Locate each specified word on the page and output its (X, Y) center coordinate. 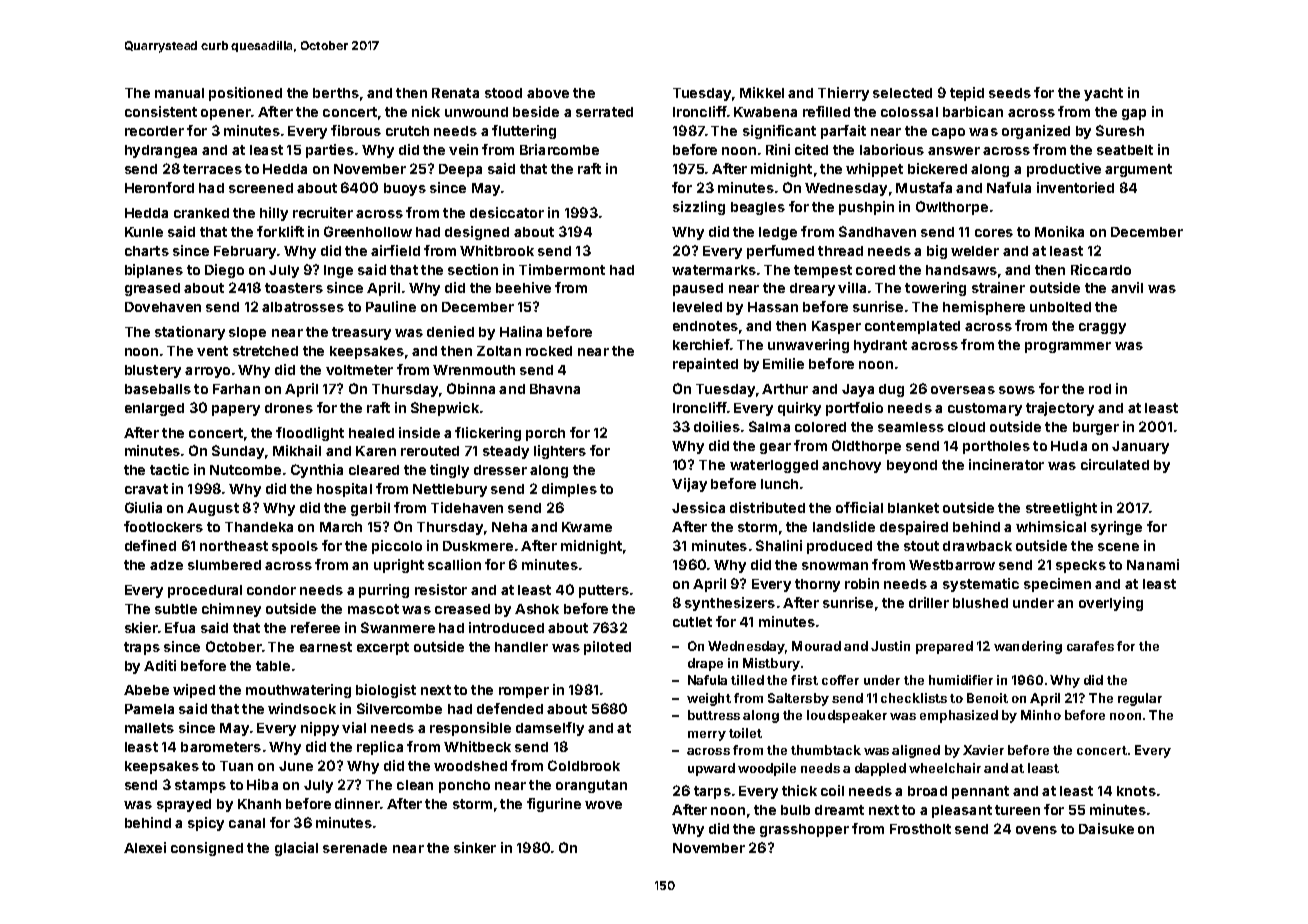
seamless (911, 427)
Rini (778, 149)
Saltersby (798, 699)
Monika (1059, 231)
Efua (180, 627)
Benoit (987, 698)
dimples (569, 490)
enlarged (154, 409)
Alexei (145, 847)
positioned (245, 94)
